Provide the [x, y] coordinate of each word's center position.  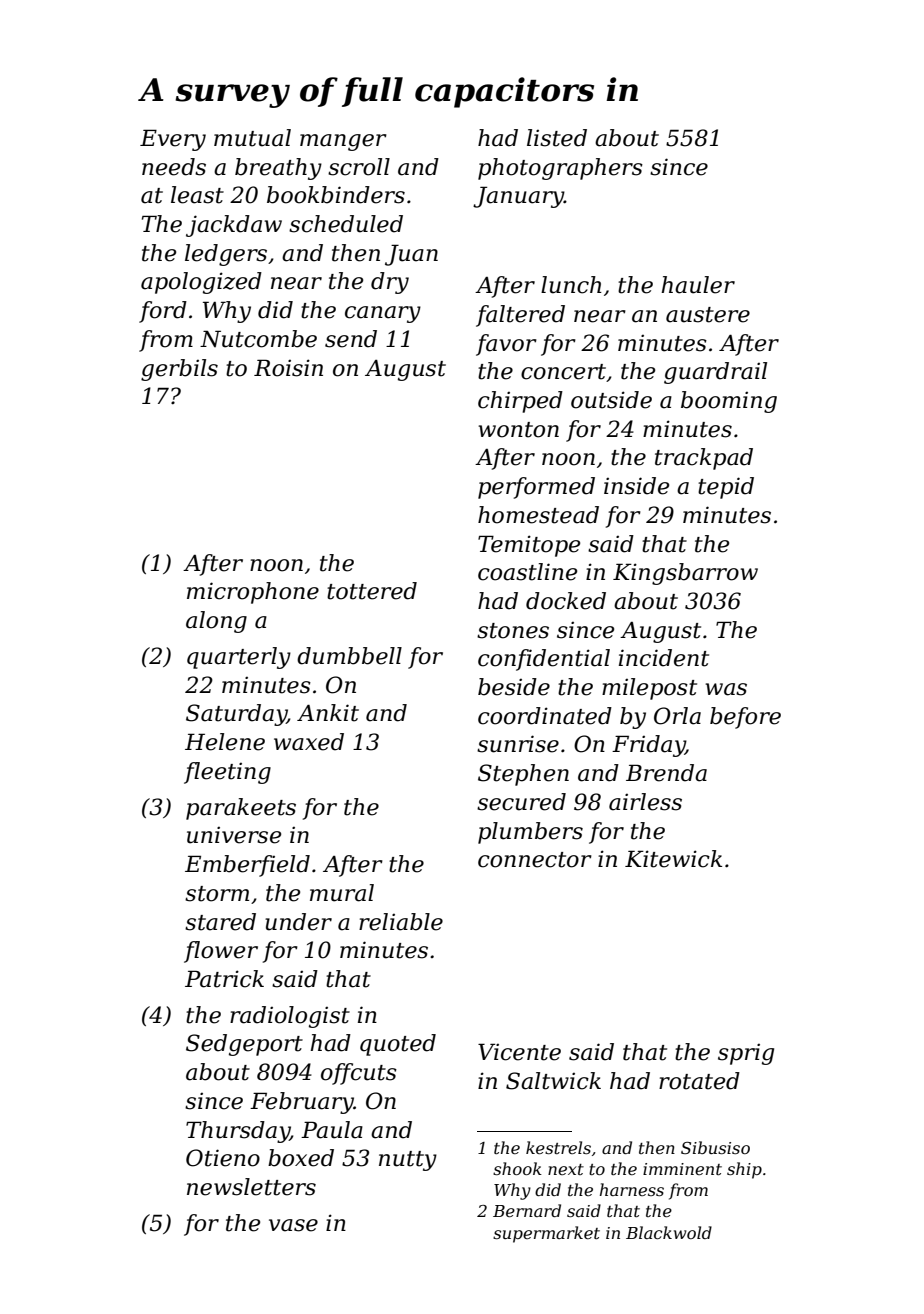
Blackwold [669, 1232]
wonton [518, 430]
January [518, 197]
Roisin [288, 368]
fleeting [227, 773]
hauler [698, 285]
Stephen [523, 775]
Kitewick [673, 859]
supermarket [546, 1234]
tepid [726, 488]
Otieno [223, 1158]
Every [173, 140]
